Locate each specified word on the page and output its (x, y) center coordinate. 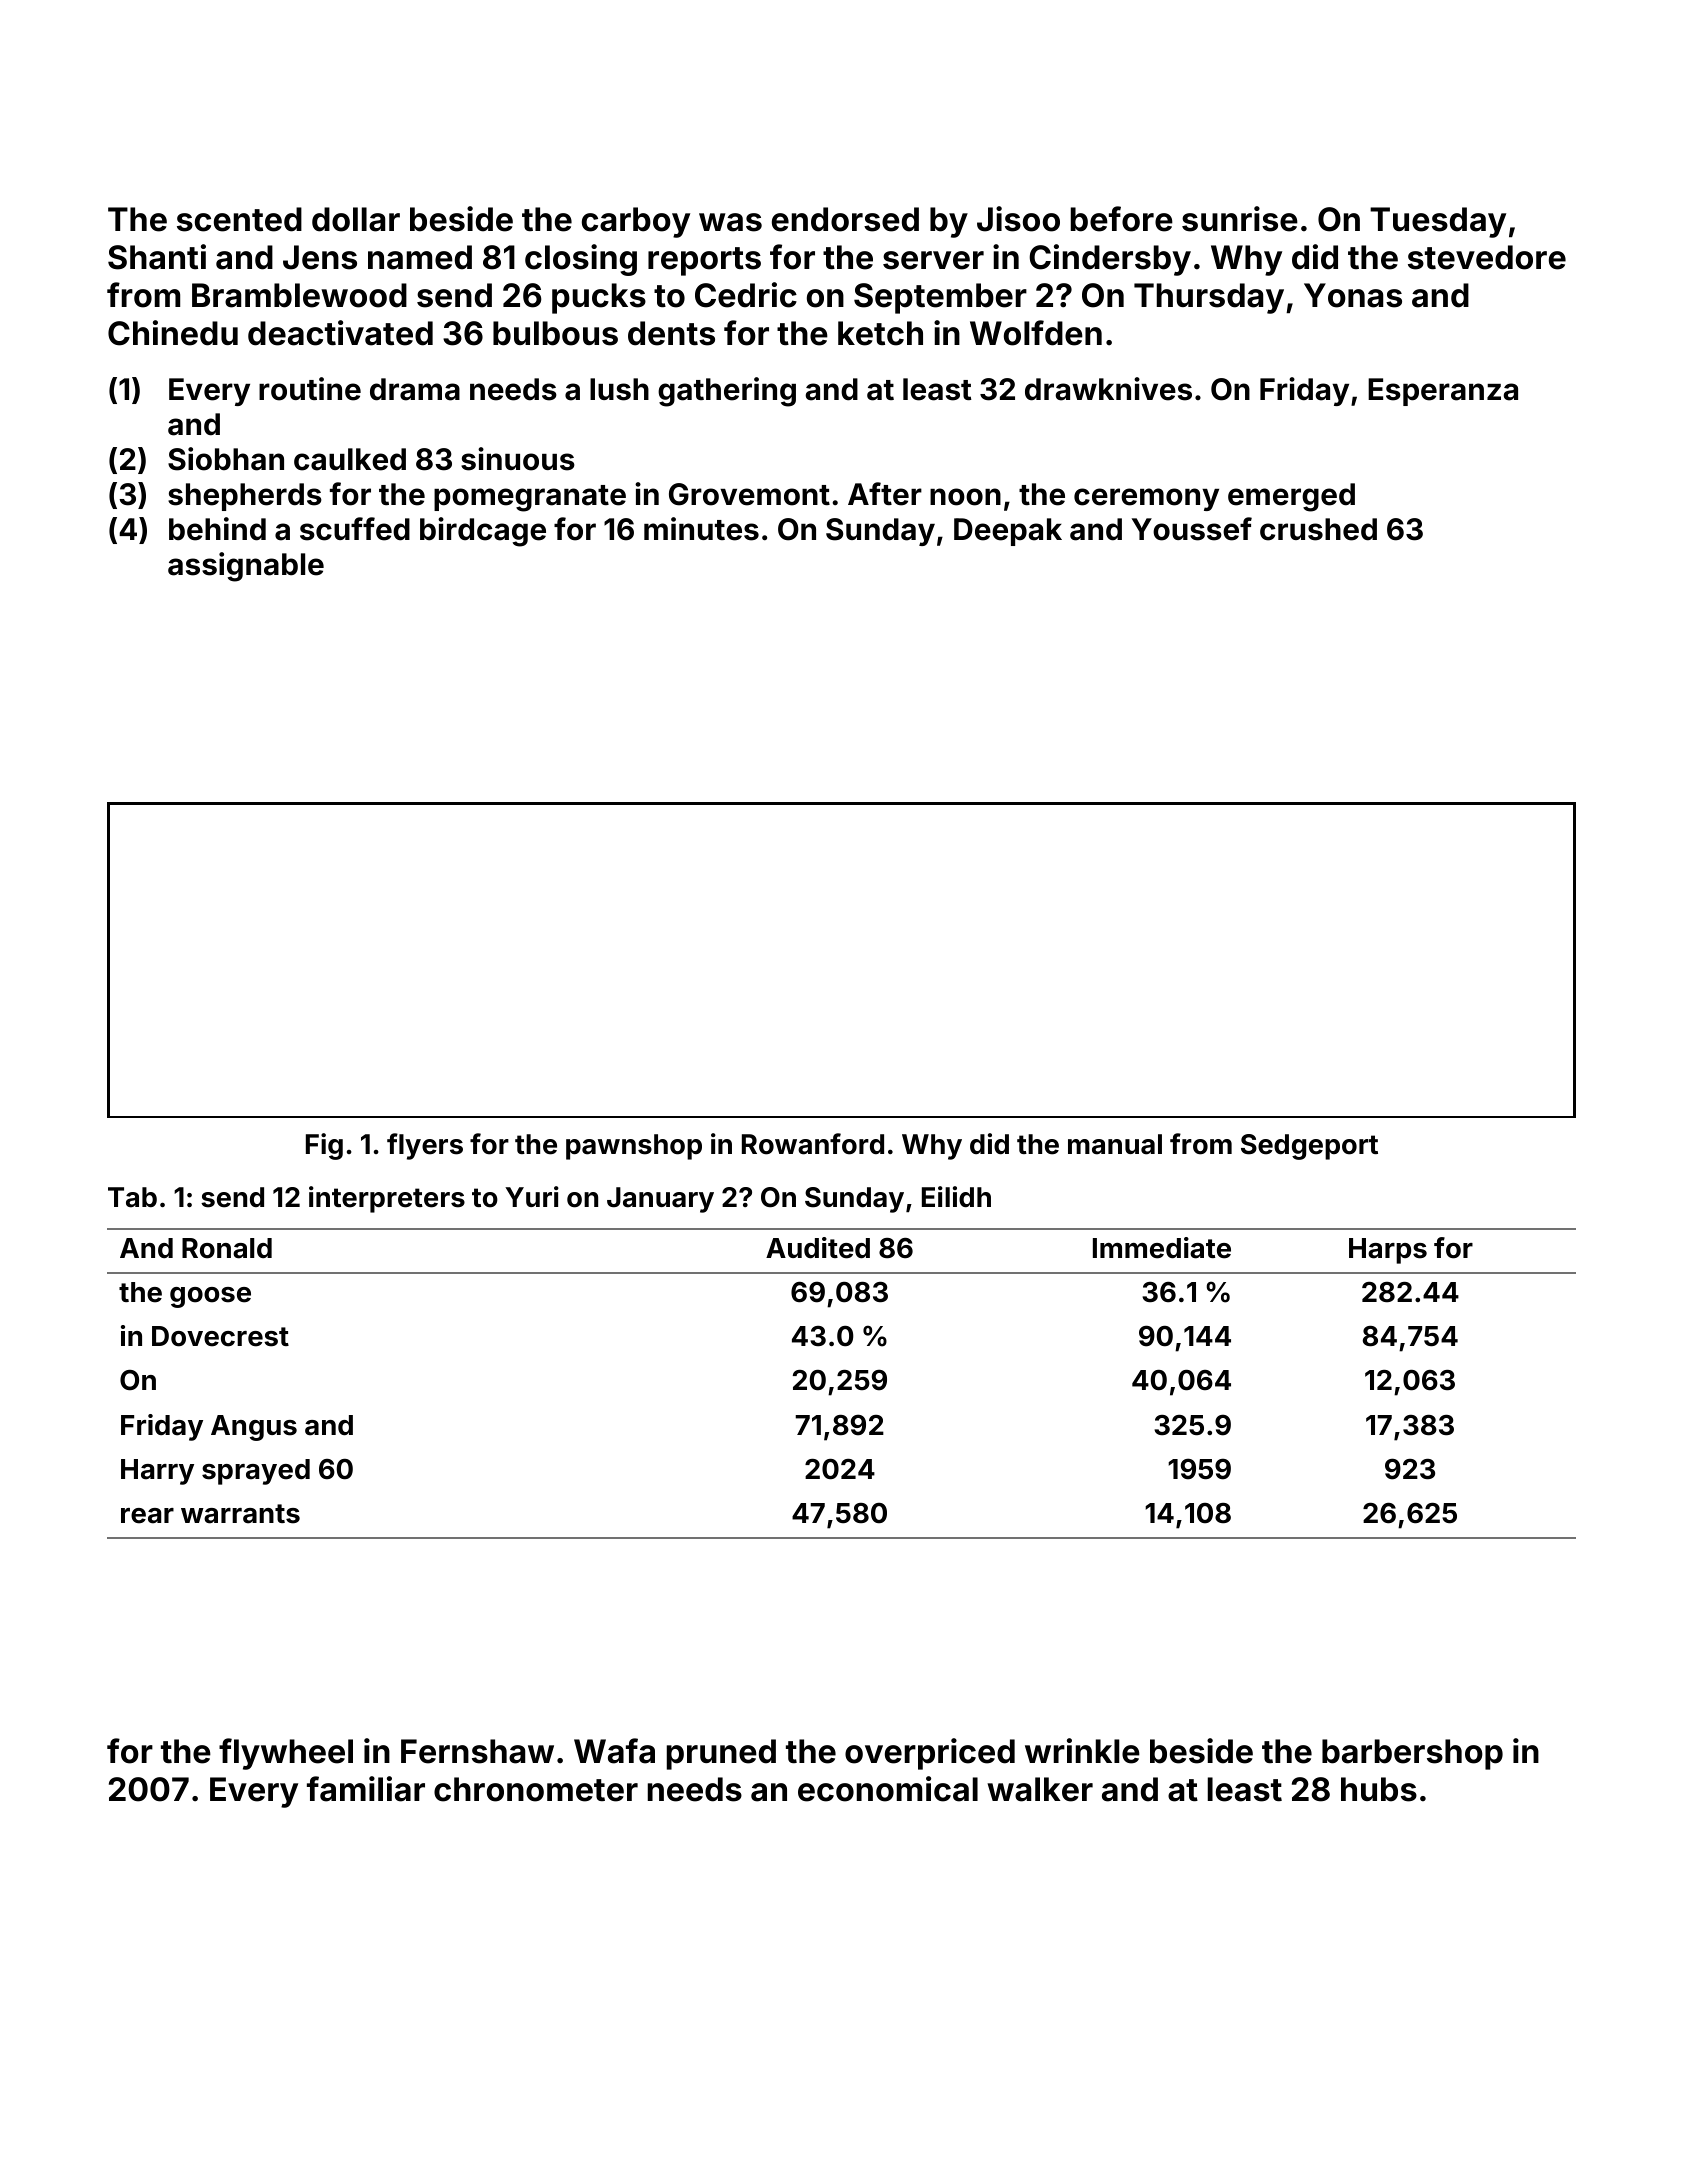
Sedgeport (1309, 1147)
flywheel (286, 1754)
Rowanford (813, 1144)
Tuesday (1438, 222)
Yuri (532, 1196)
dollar (356, 219)
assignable (246, 567)
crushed (1318, 529)
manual (1115, 1144)
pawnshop (634, 1147)
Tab (132, 1197)
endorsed (845, 219)
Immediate (1162, 1248)
